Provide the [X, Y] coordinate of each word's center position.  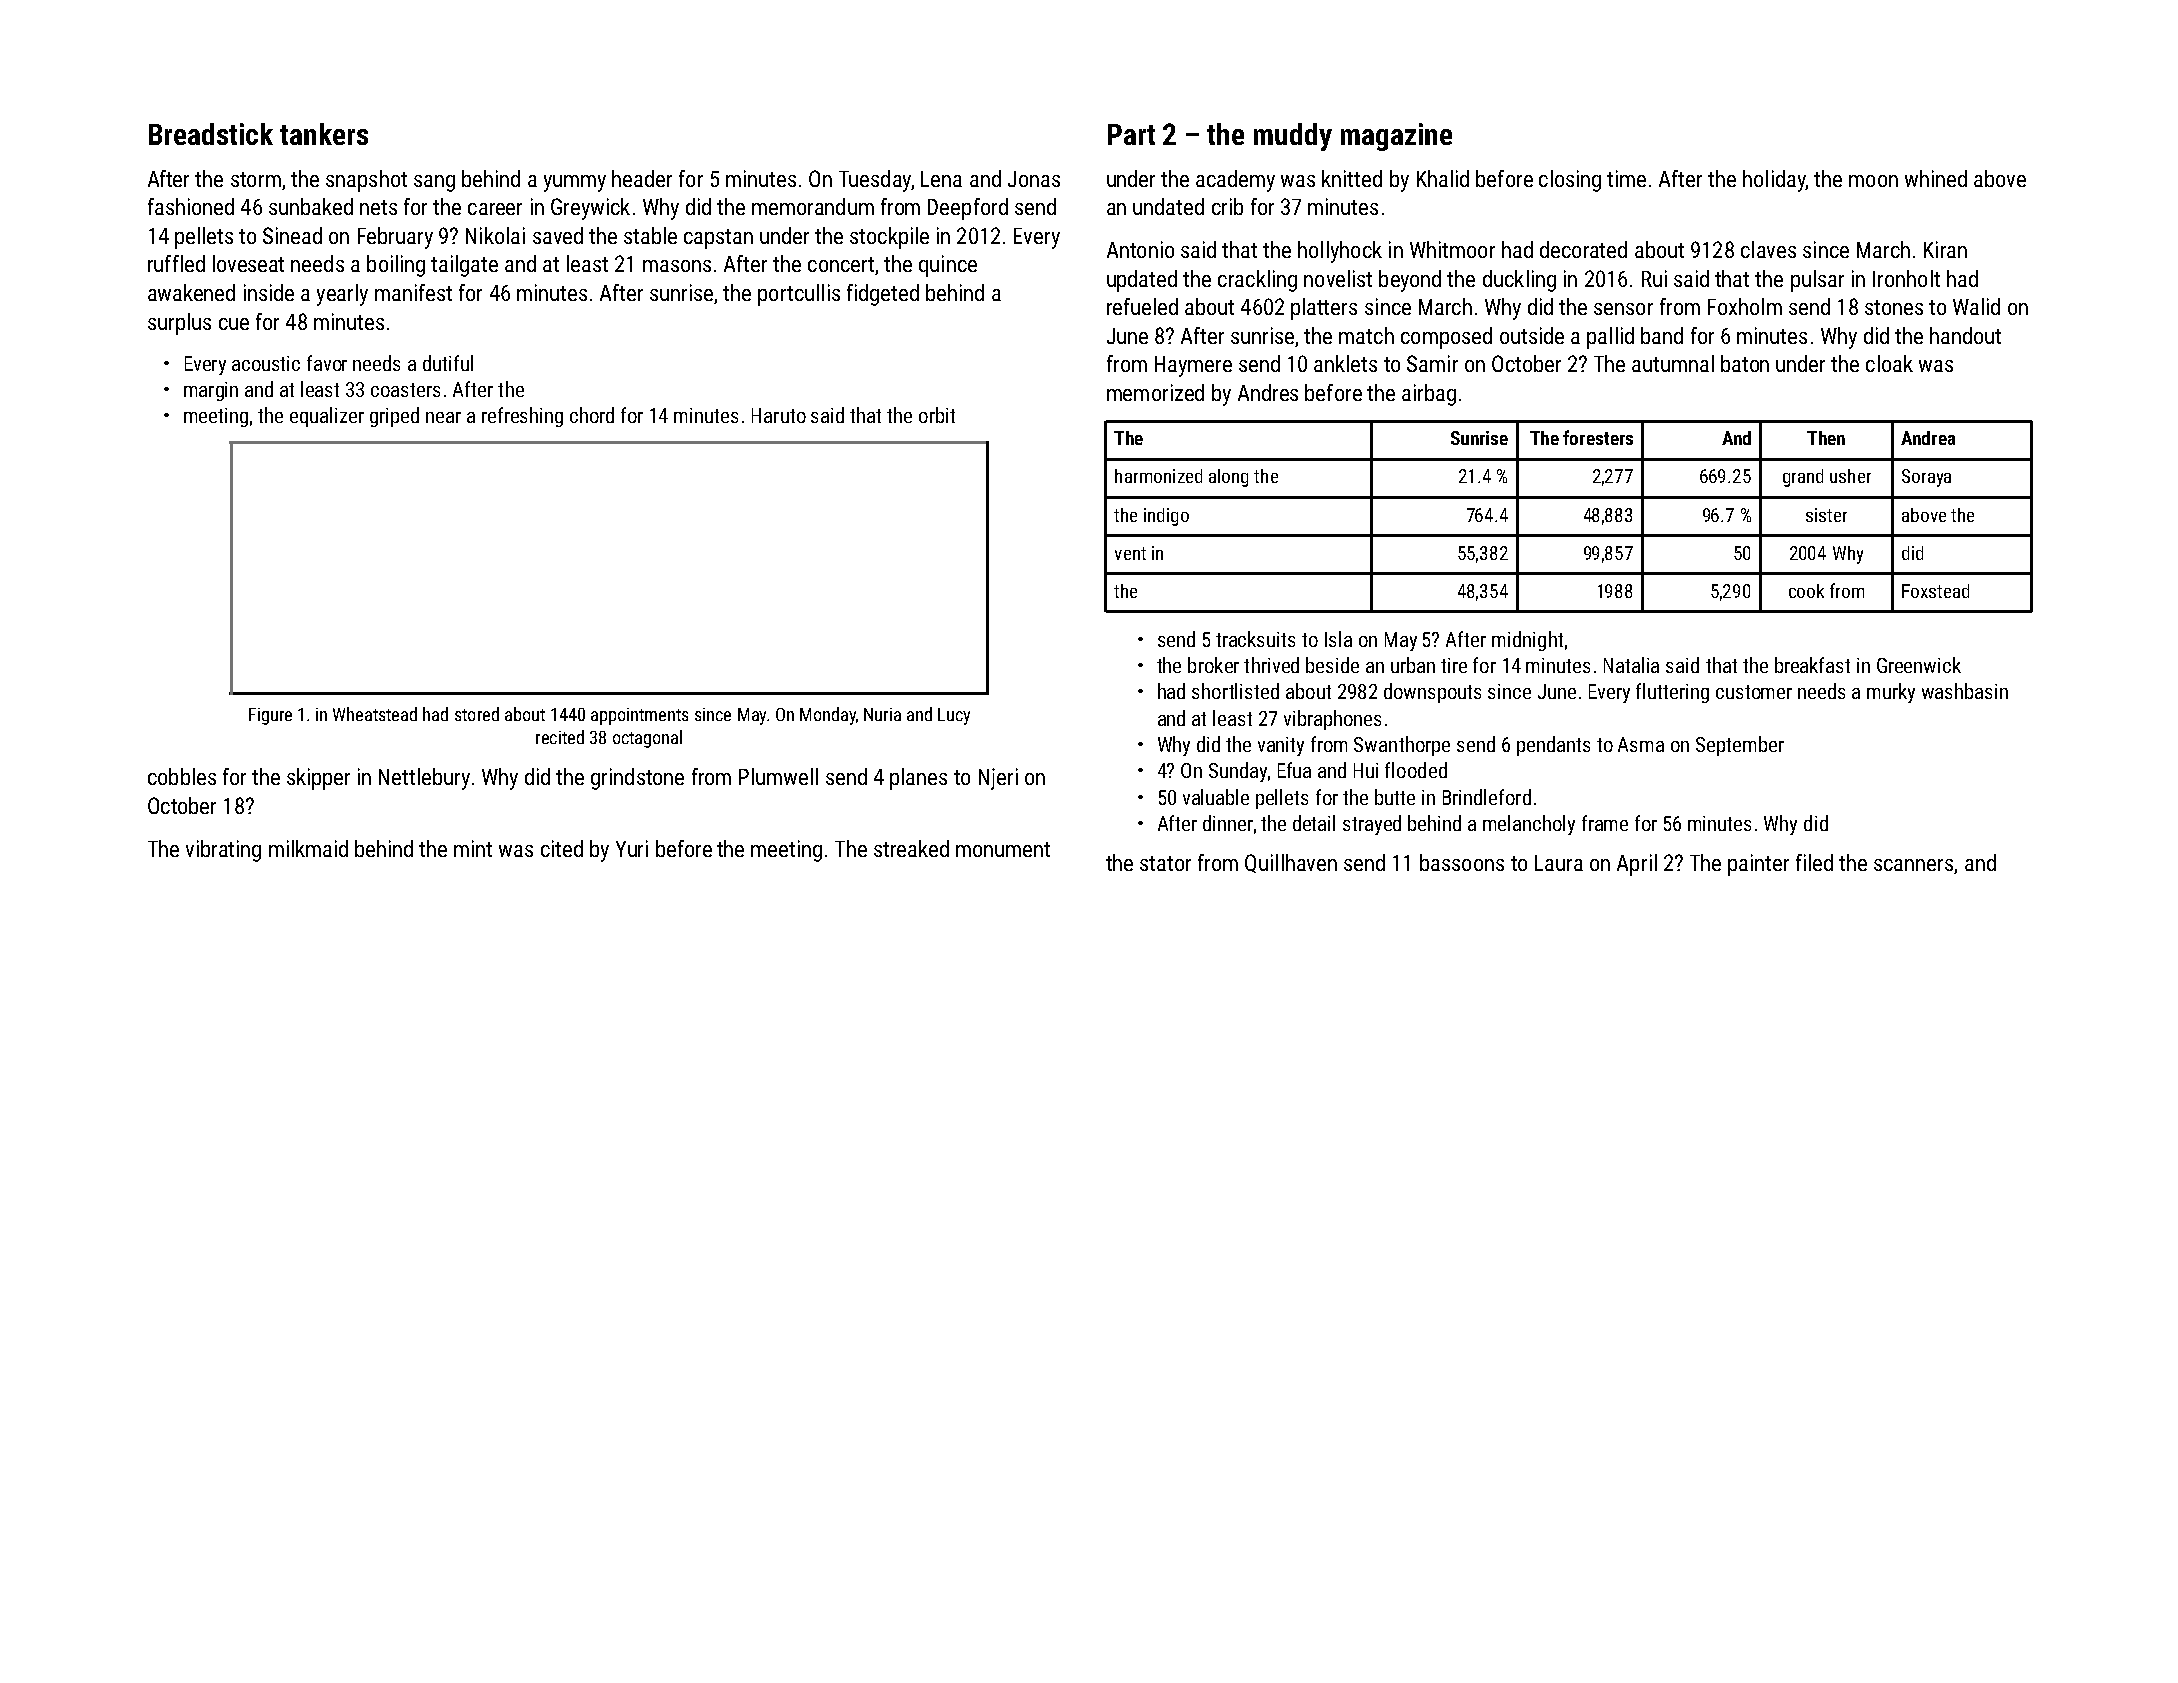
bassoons [1462, 862]
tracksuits [1255, 639]
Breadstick [211, 134]
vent [1130, 553]
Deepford [968, 209]
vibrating [223, 851]
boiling [396, 266]
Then [1826, 438]
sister [1826, 515]
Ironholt [1906, 278]
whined [1936, 178]
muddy [1293, 137]
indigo [1166, 517]
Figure [270, 716]
